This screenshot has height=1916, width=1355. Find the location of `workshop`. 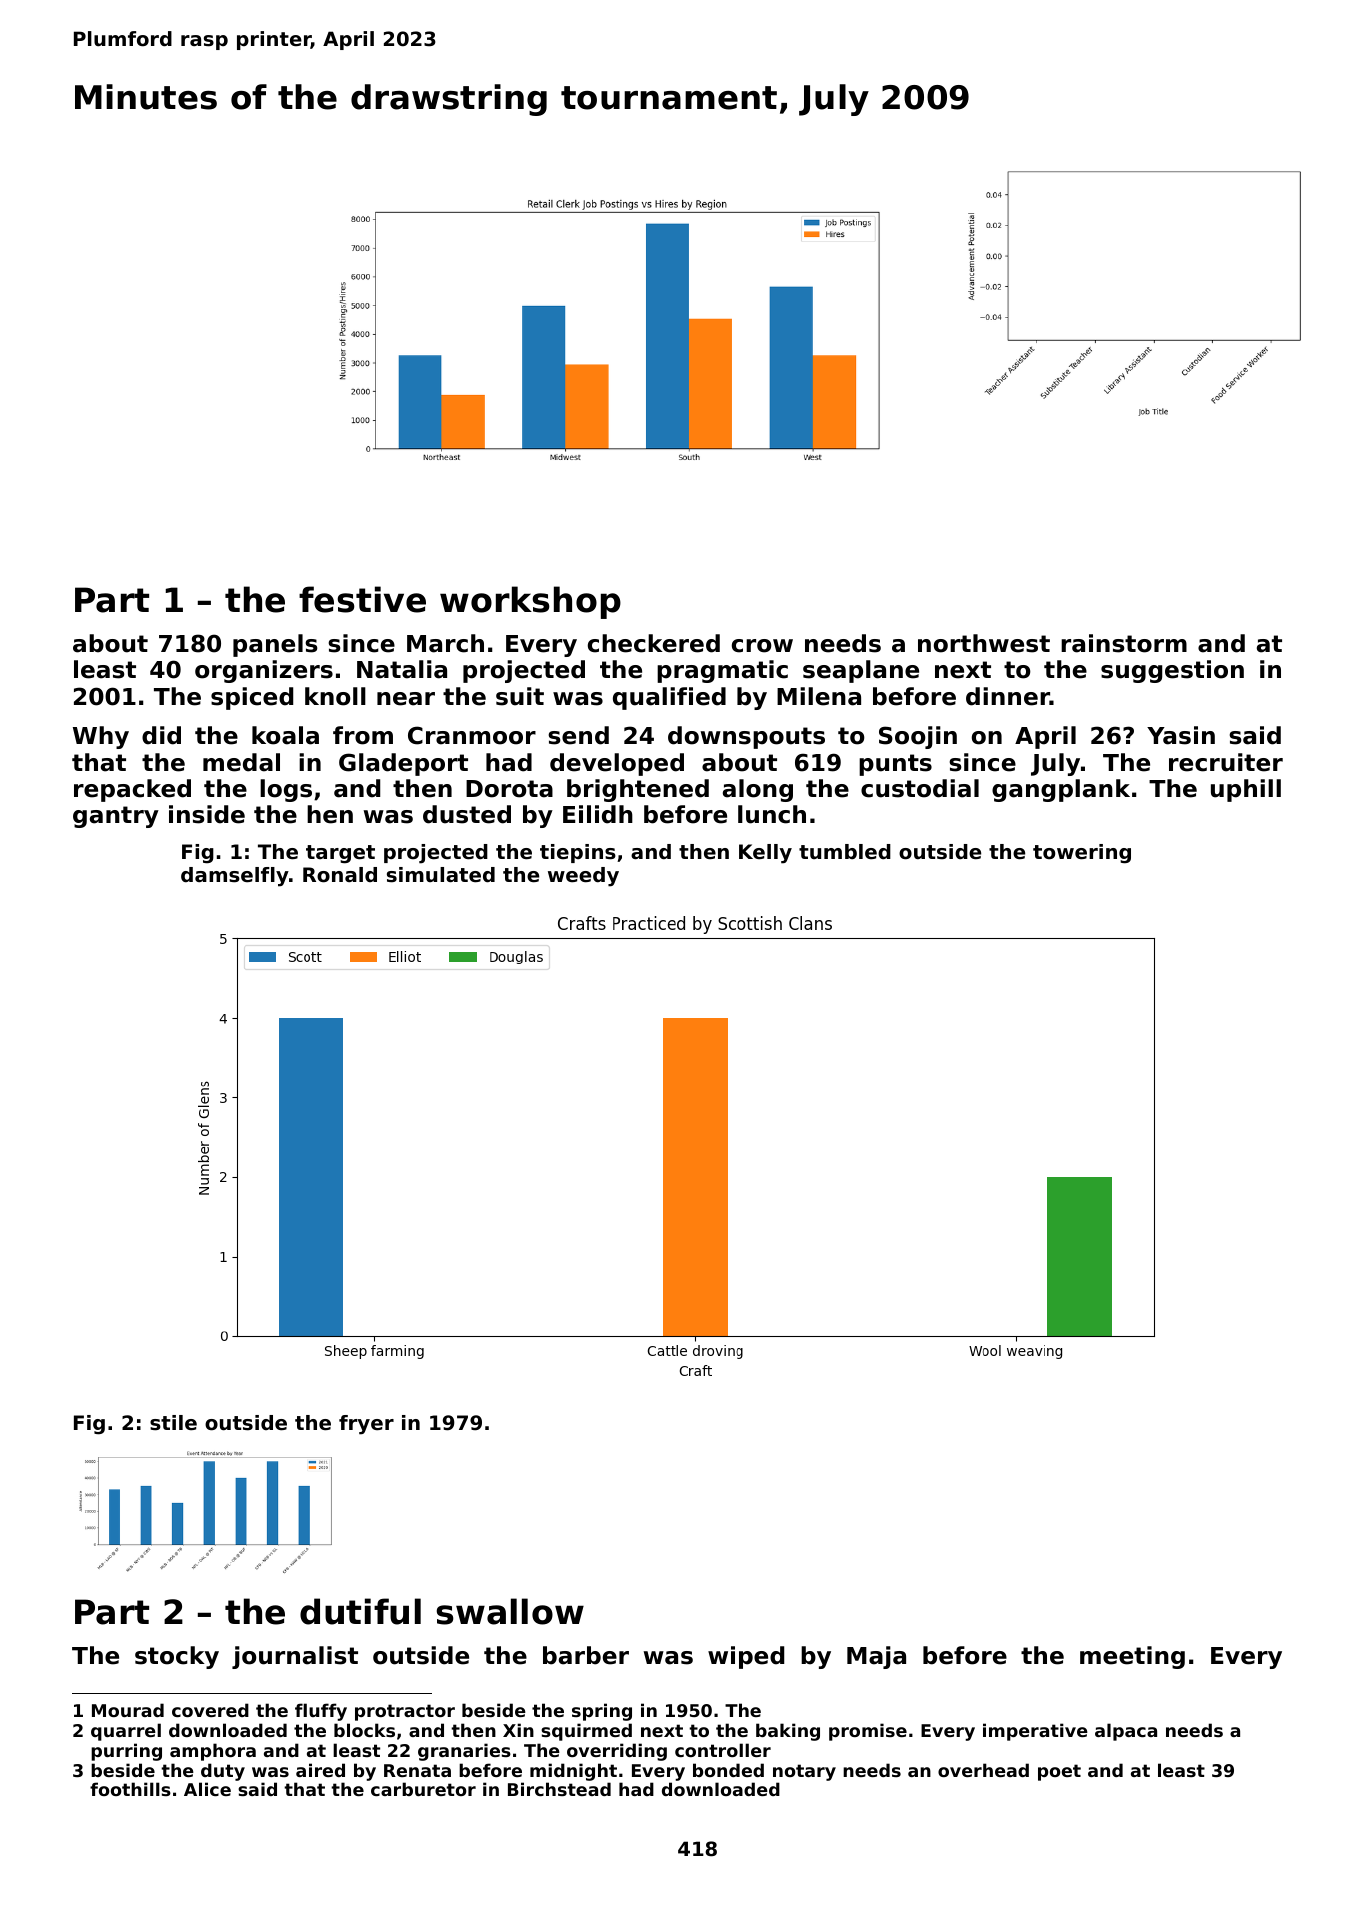

workshop is located at coordinates (530, 602).
